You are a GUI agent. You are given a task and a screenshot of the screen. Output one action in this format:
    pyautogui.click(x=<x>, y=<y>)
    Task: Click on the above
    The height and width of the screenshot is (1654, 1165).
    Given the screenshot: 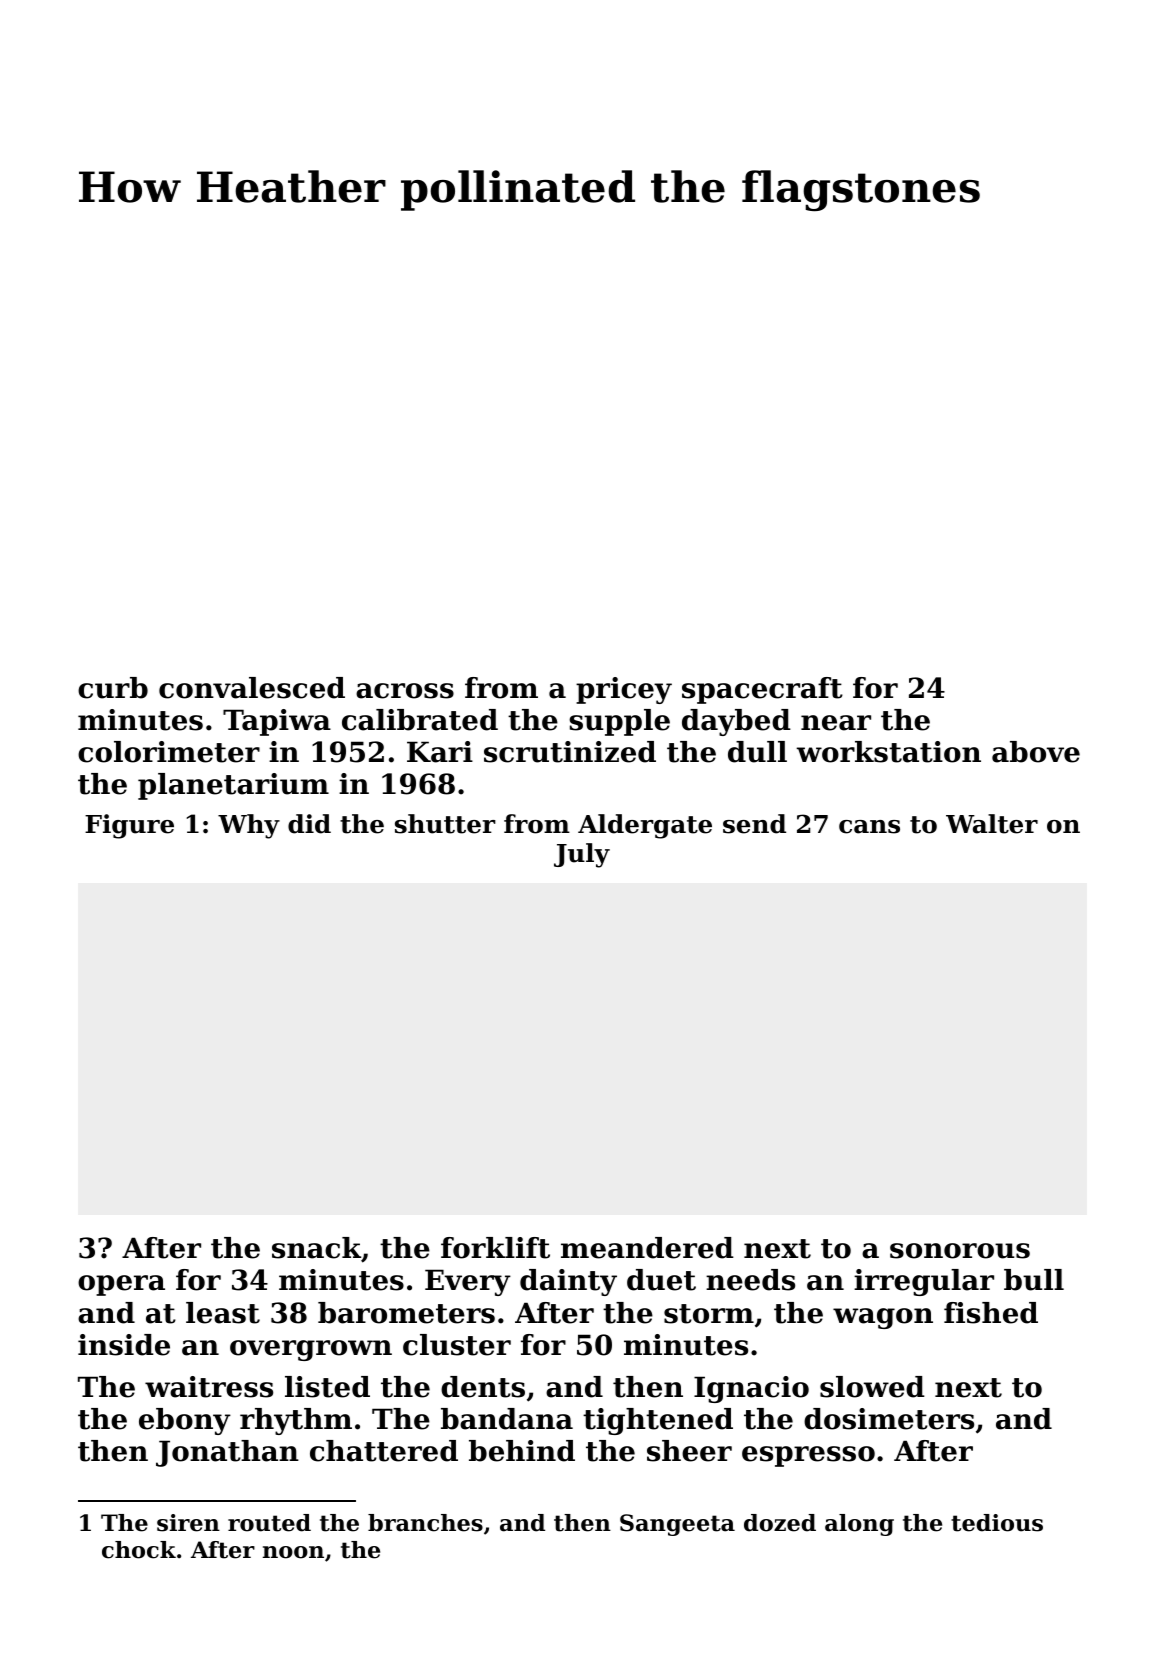 What is the action you would take?
    pyautogui.click(x=1036, y=752)
